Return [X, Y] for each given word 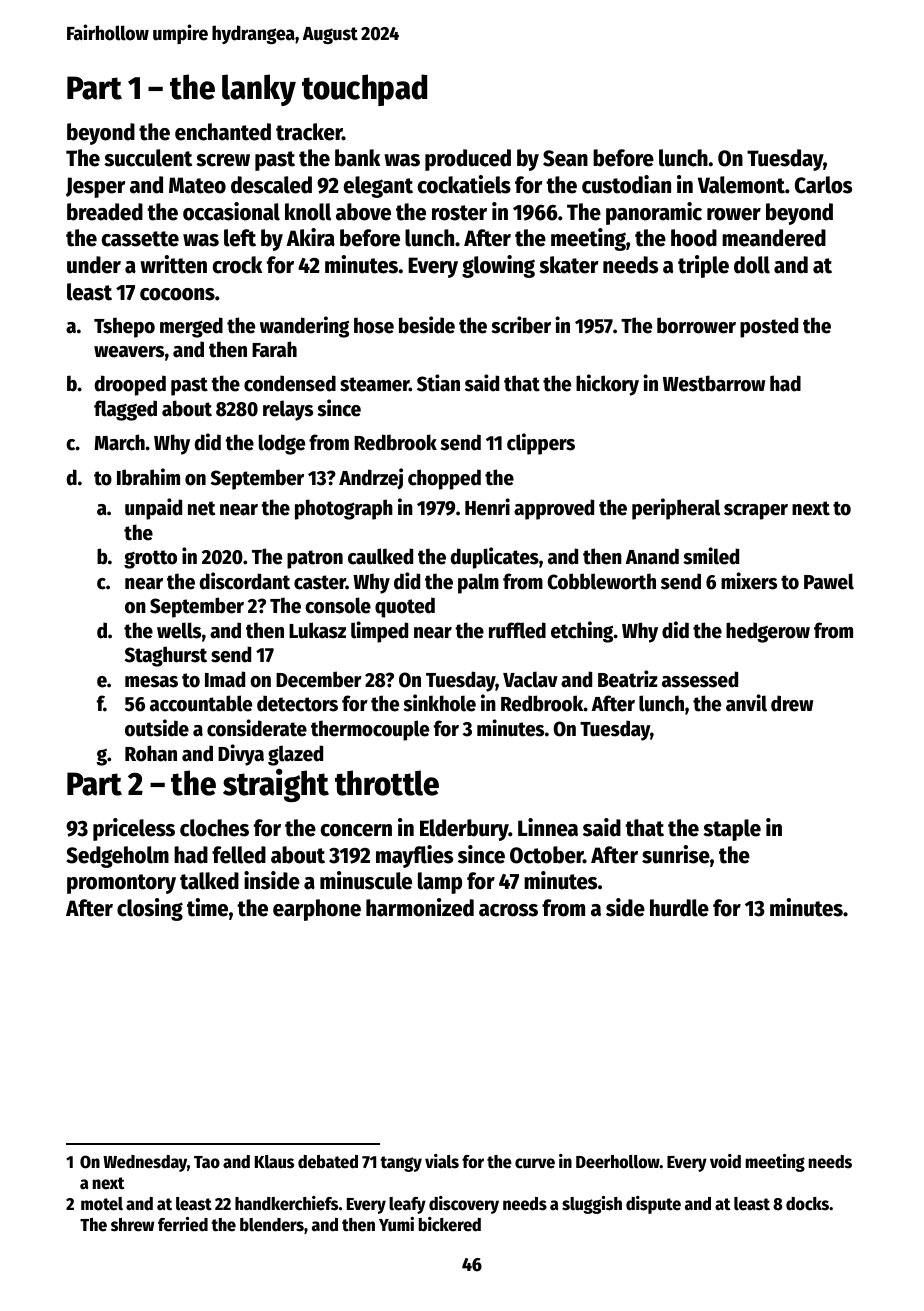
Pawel [829, 581]
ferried [183, 1224]
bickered [449, 1224]
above [363, 212]
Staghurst [166, 656]
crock [237, 265]
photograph [344, 509]
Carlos [823, 185]
